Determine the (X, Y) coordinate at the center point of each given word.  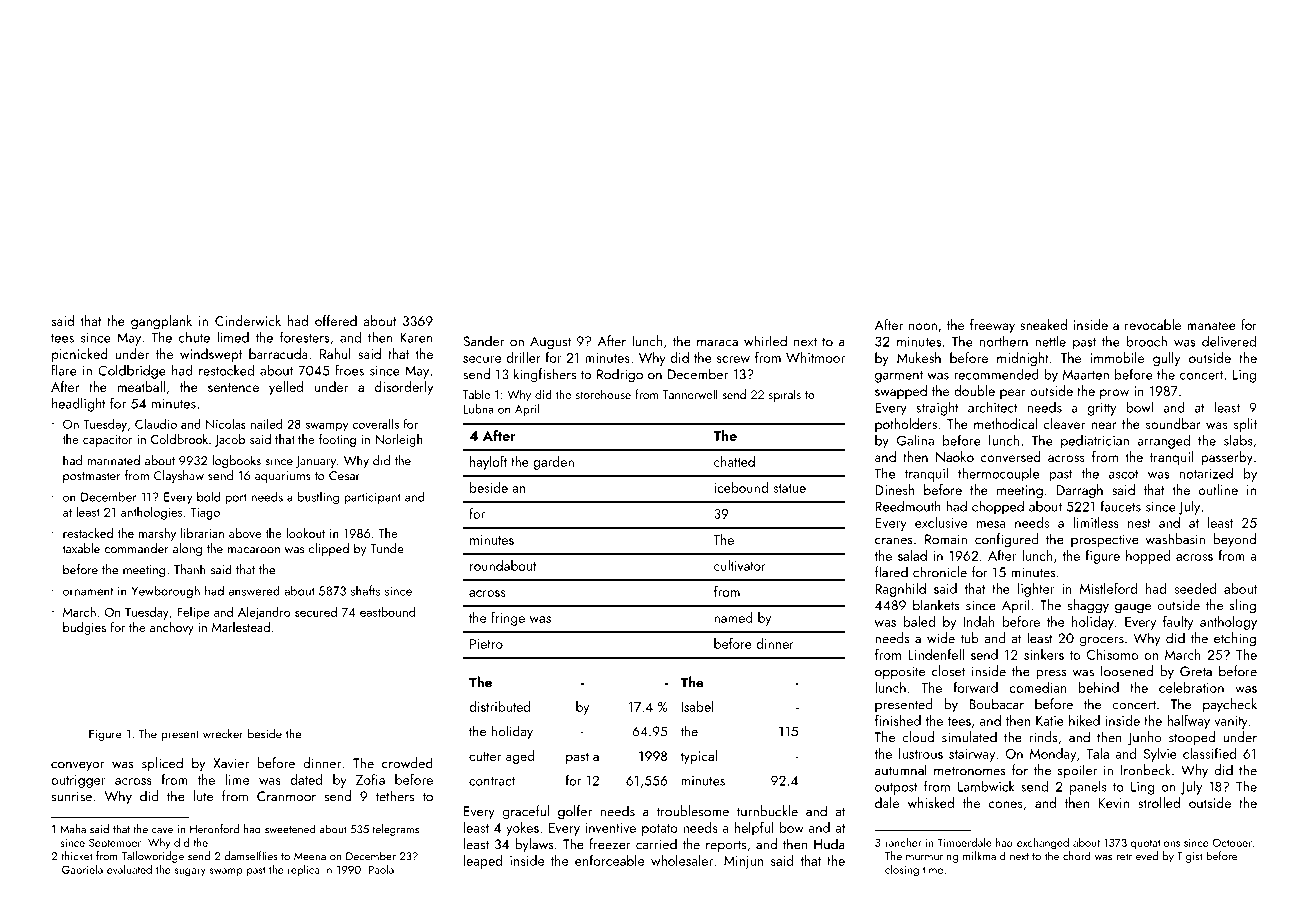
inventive (611, 828)
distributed (499, 706)
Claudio (156, 423)
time (933, 870)
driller (523, 357)
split (1245, 425)
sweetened (290, 829)
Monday (1053, 755)
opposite (900, 673)
